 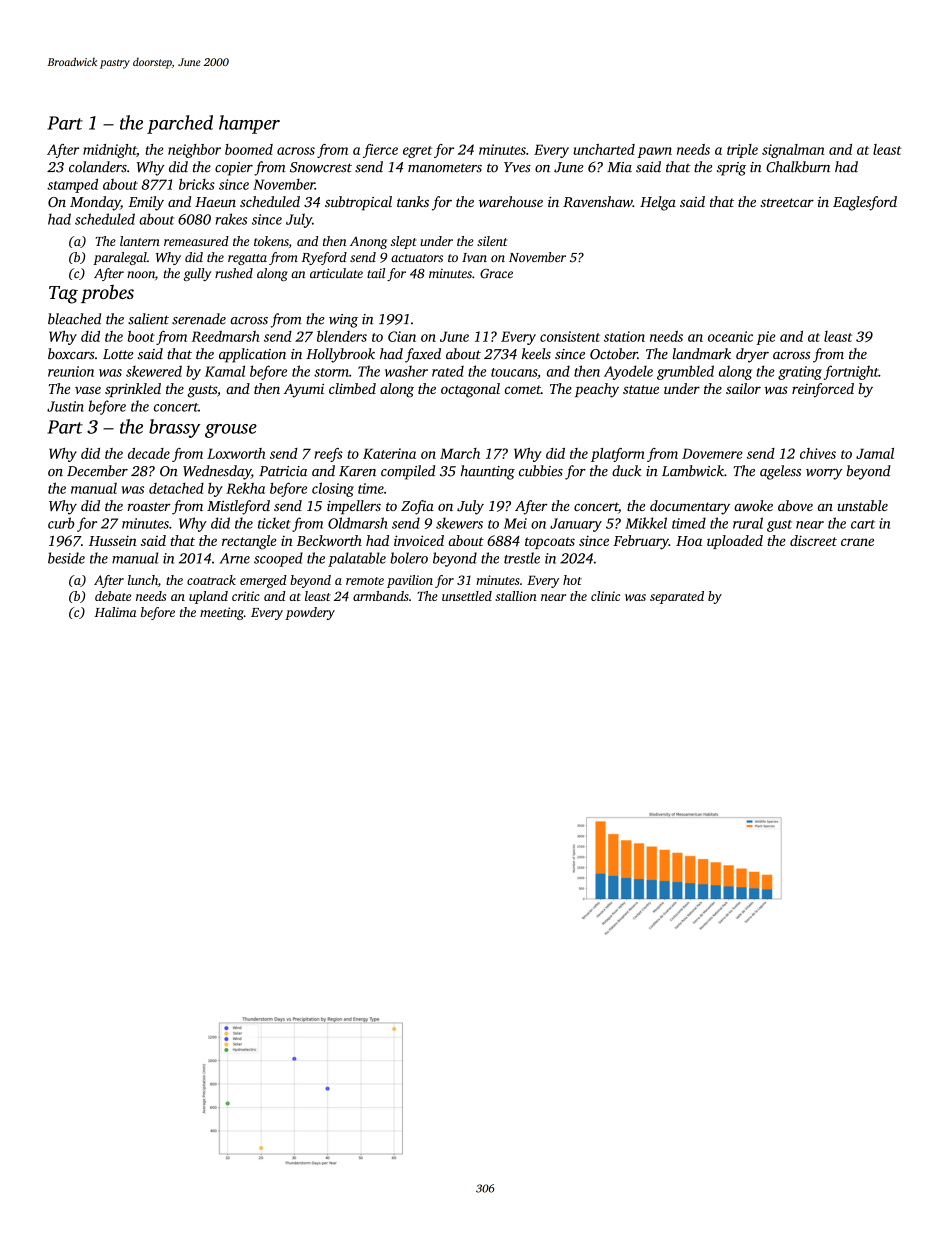 What do you see at coordinates (154, 371) in the screenshot?
I see `skewered` at bounding box center [154, 371].
